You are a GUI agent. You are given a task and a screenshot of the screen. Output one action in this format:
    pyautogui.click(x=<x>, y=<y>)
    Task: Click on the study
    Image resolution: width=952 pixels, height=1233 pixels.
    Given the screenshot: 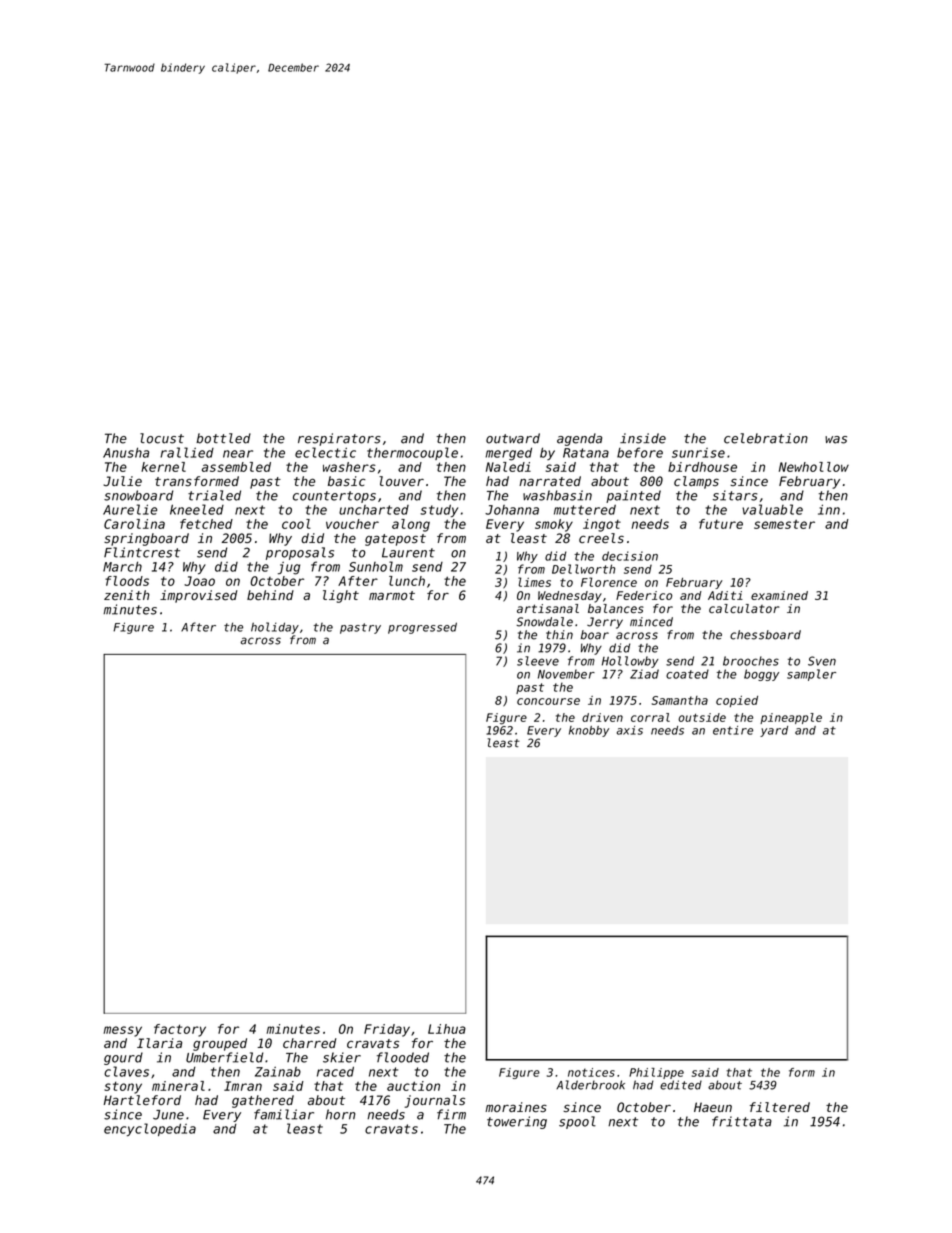 What is the action you would take?
    pyautogui.click(x=439, y=510)
